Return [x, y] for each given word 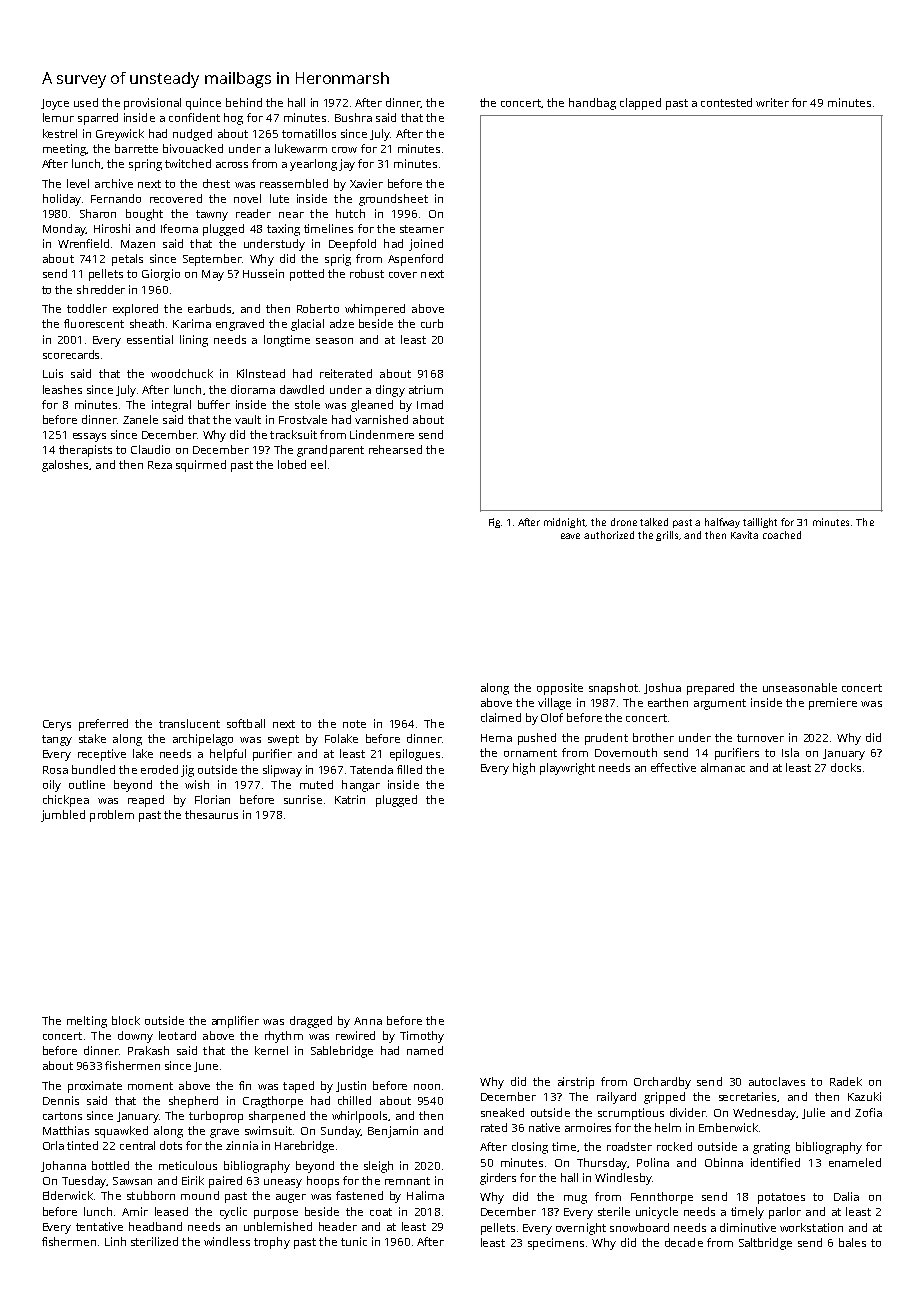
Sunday [340, 1132]
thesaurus [211, 814]
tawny [212, 215]
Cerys [57, 725]
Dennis [61, 1100]
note [354, 724]
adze [342, 323]
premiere [833, 704]
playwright [567, 769]
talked [654, 522]
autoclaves [777, 1081]
